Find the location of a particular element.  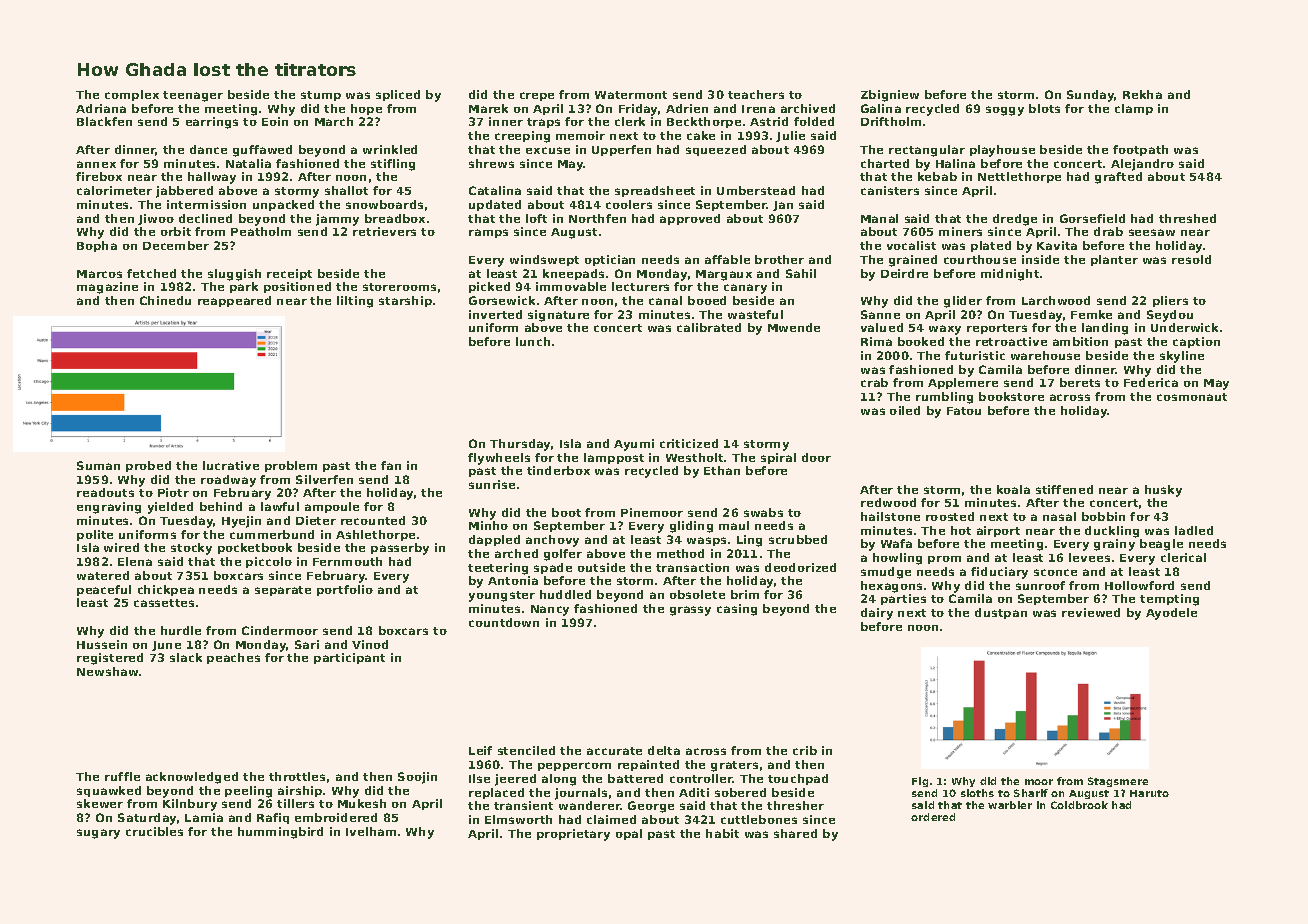

throttles is located at coordinates (297, 776).
